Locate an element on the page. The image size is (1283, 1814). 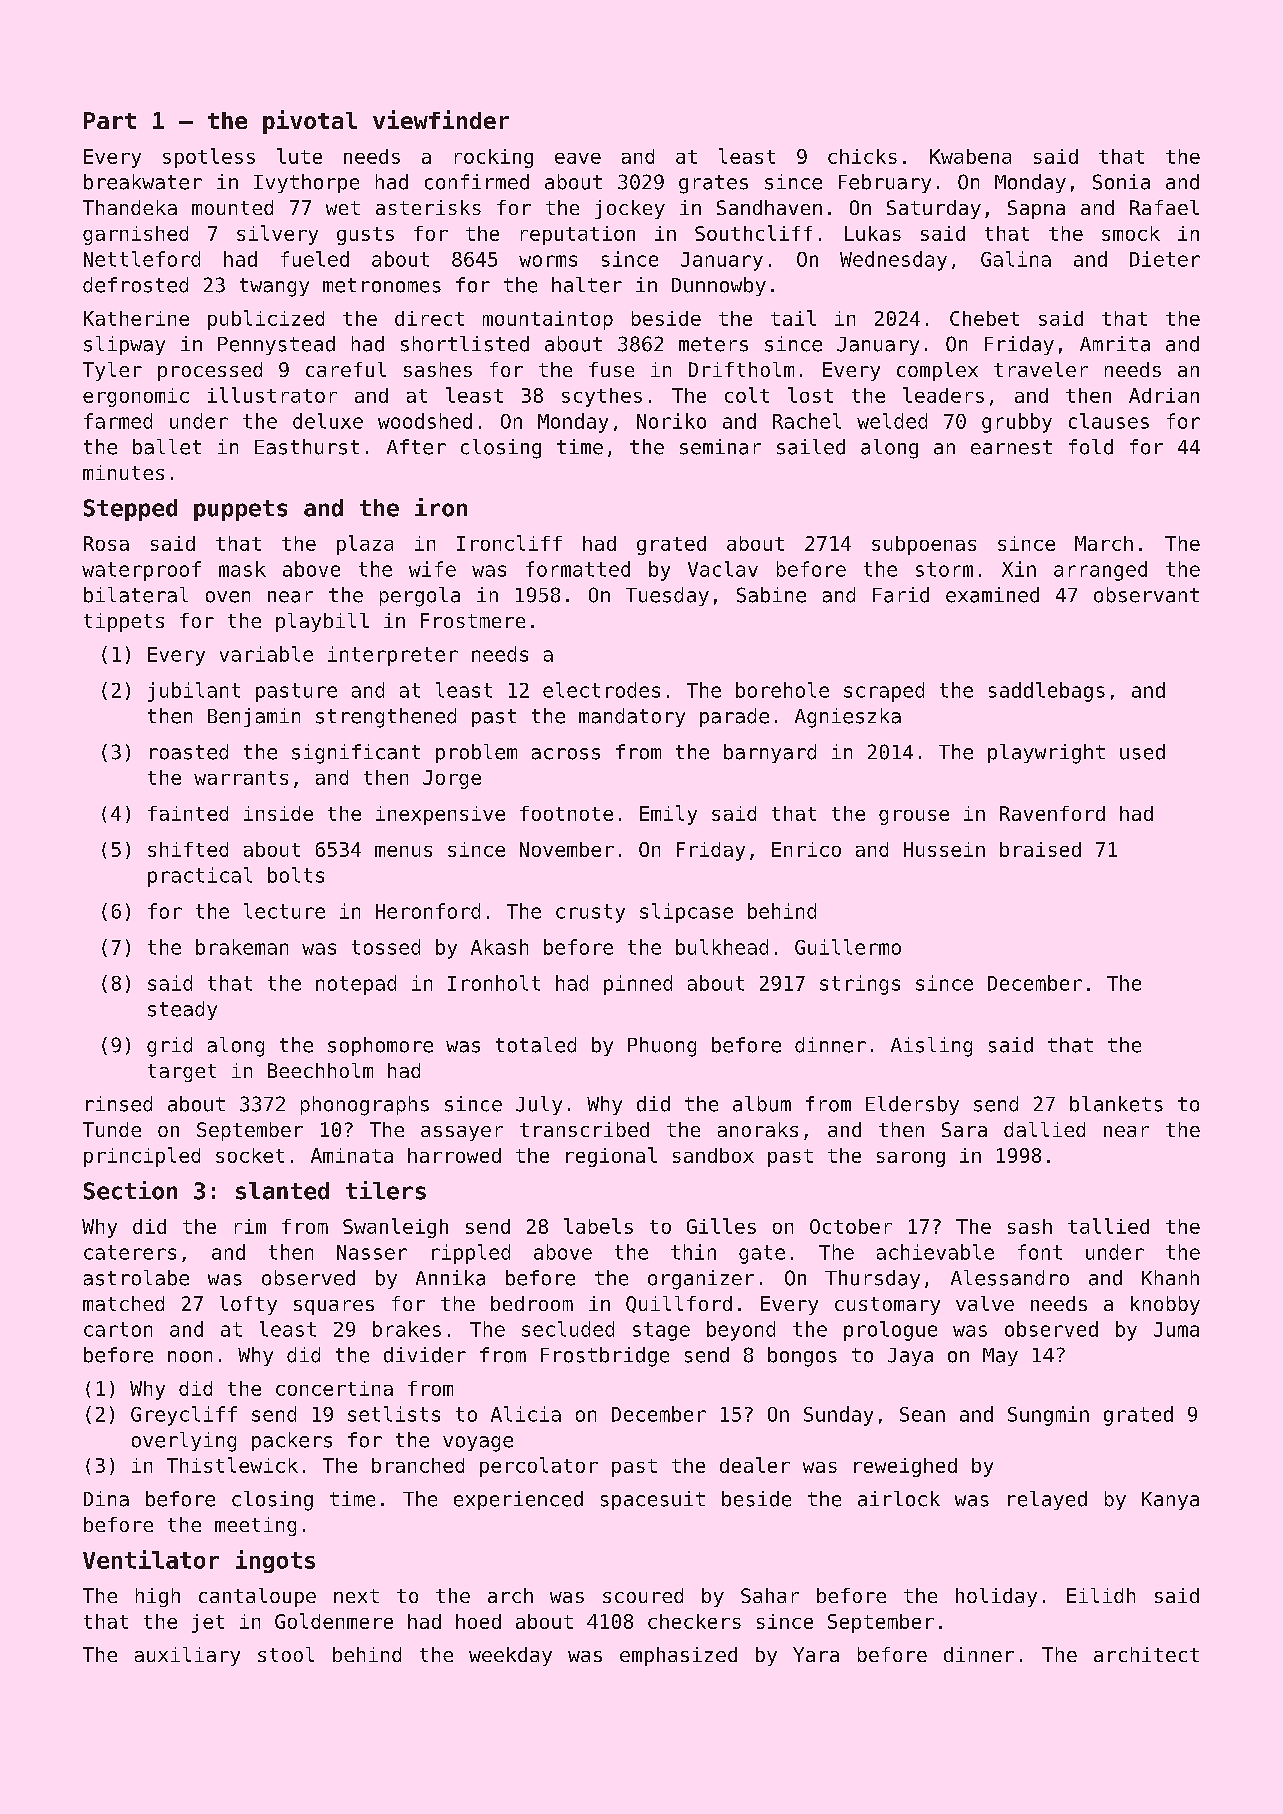
Part is located at coordinates (110, 120).
